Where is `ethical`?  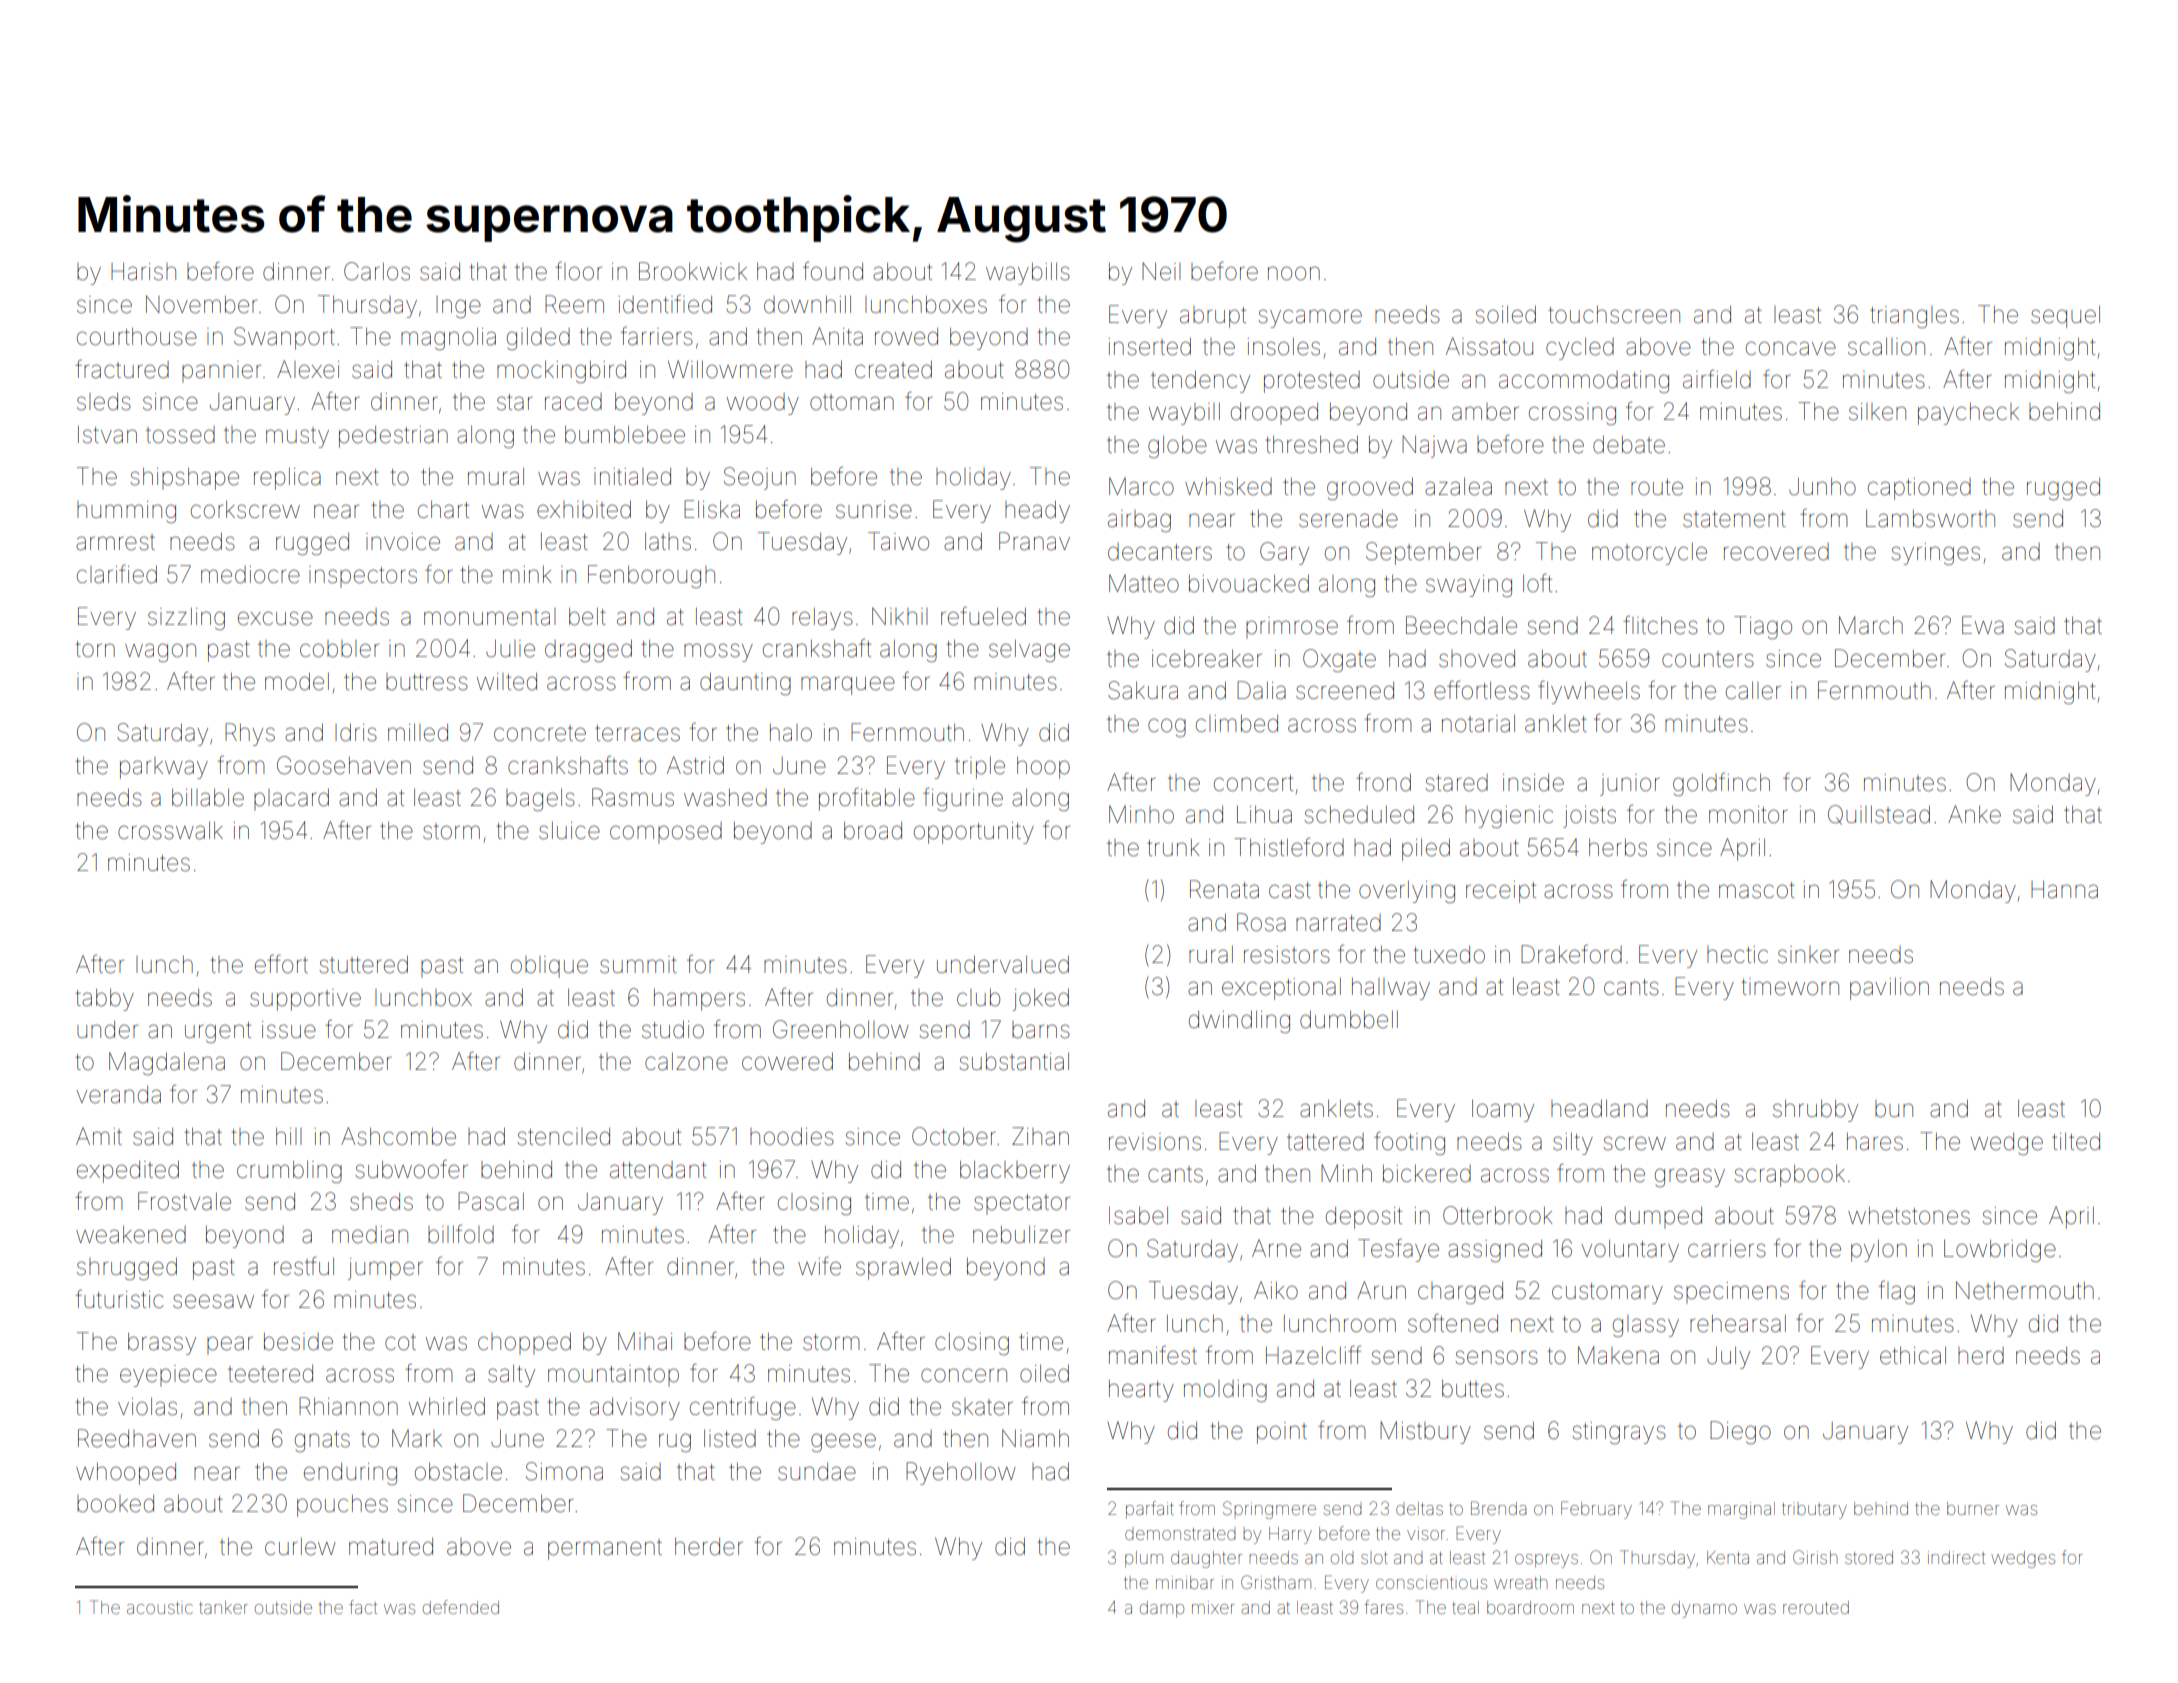
ethical is located at coordinates (1913, 1355).
